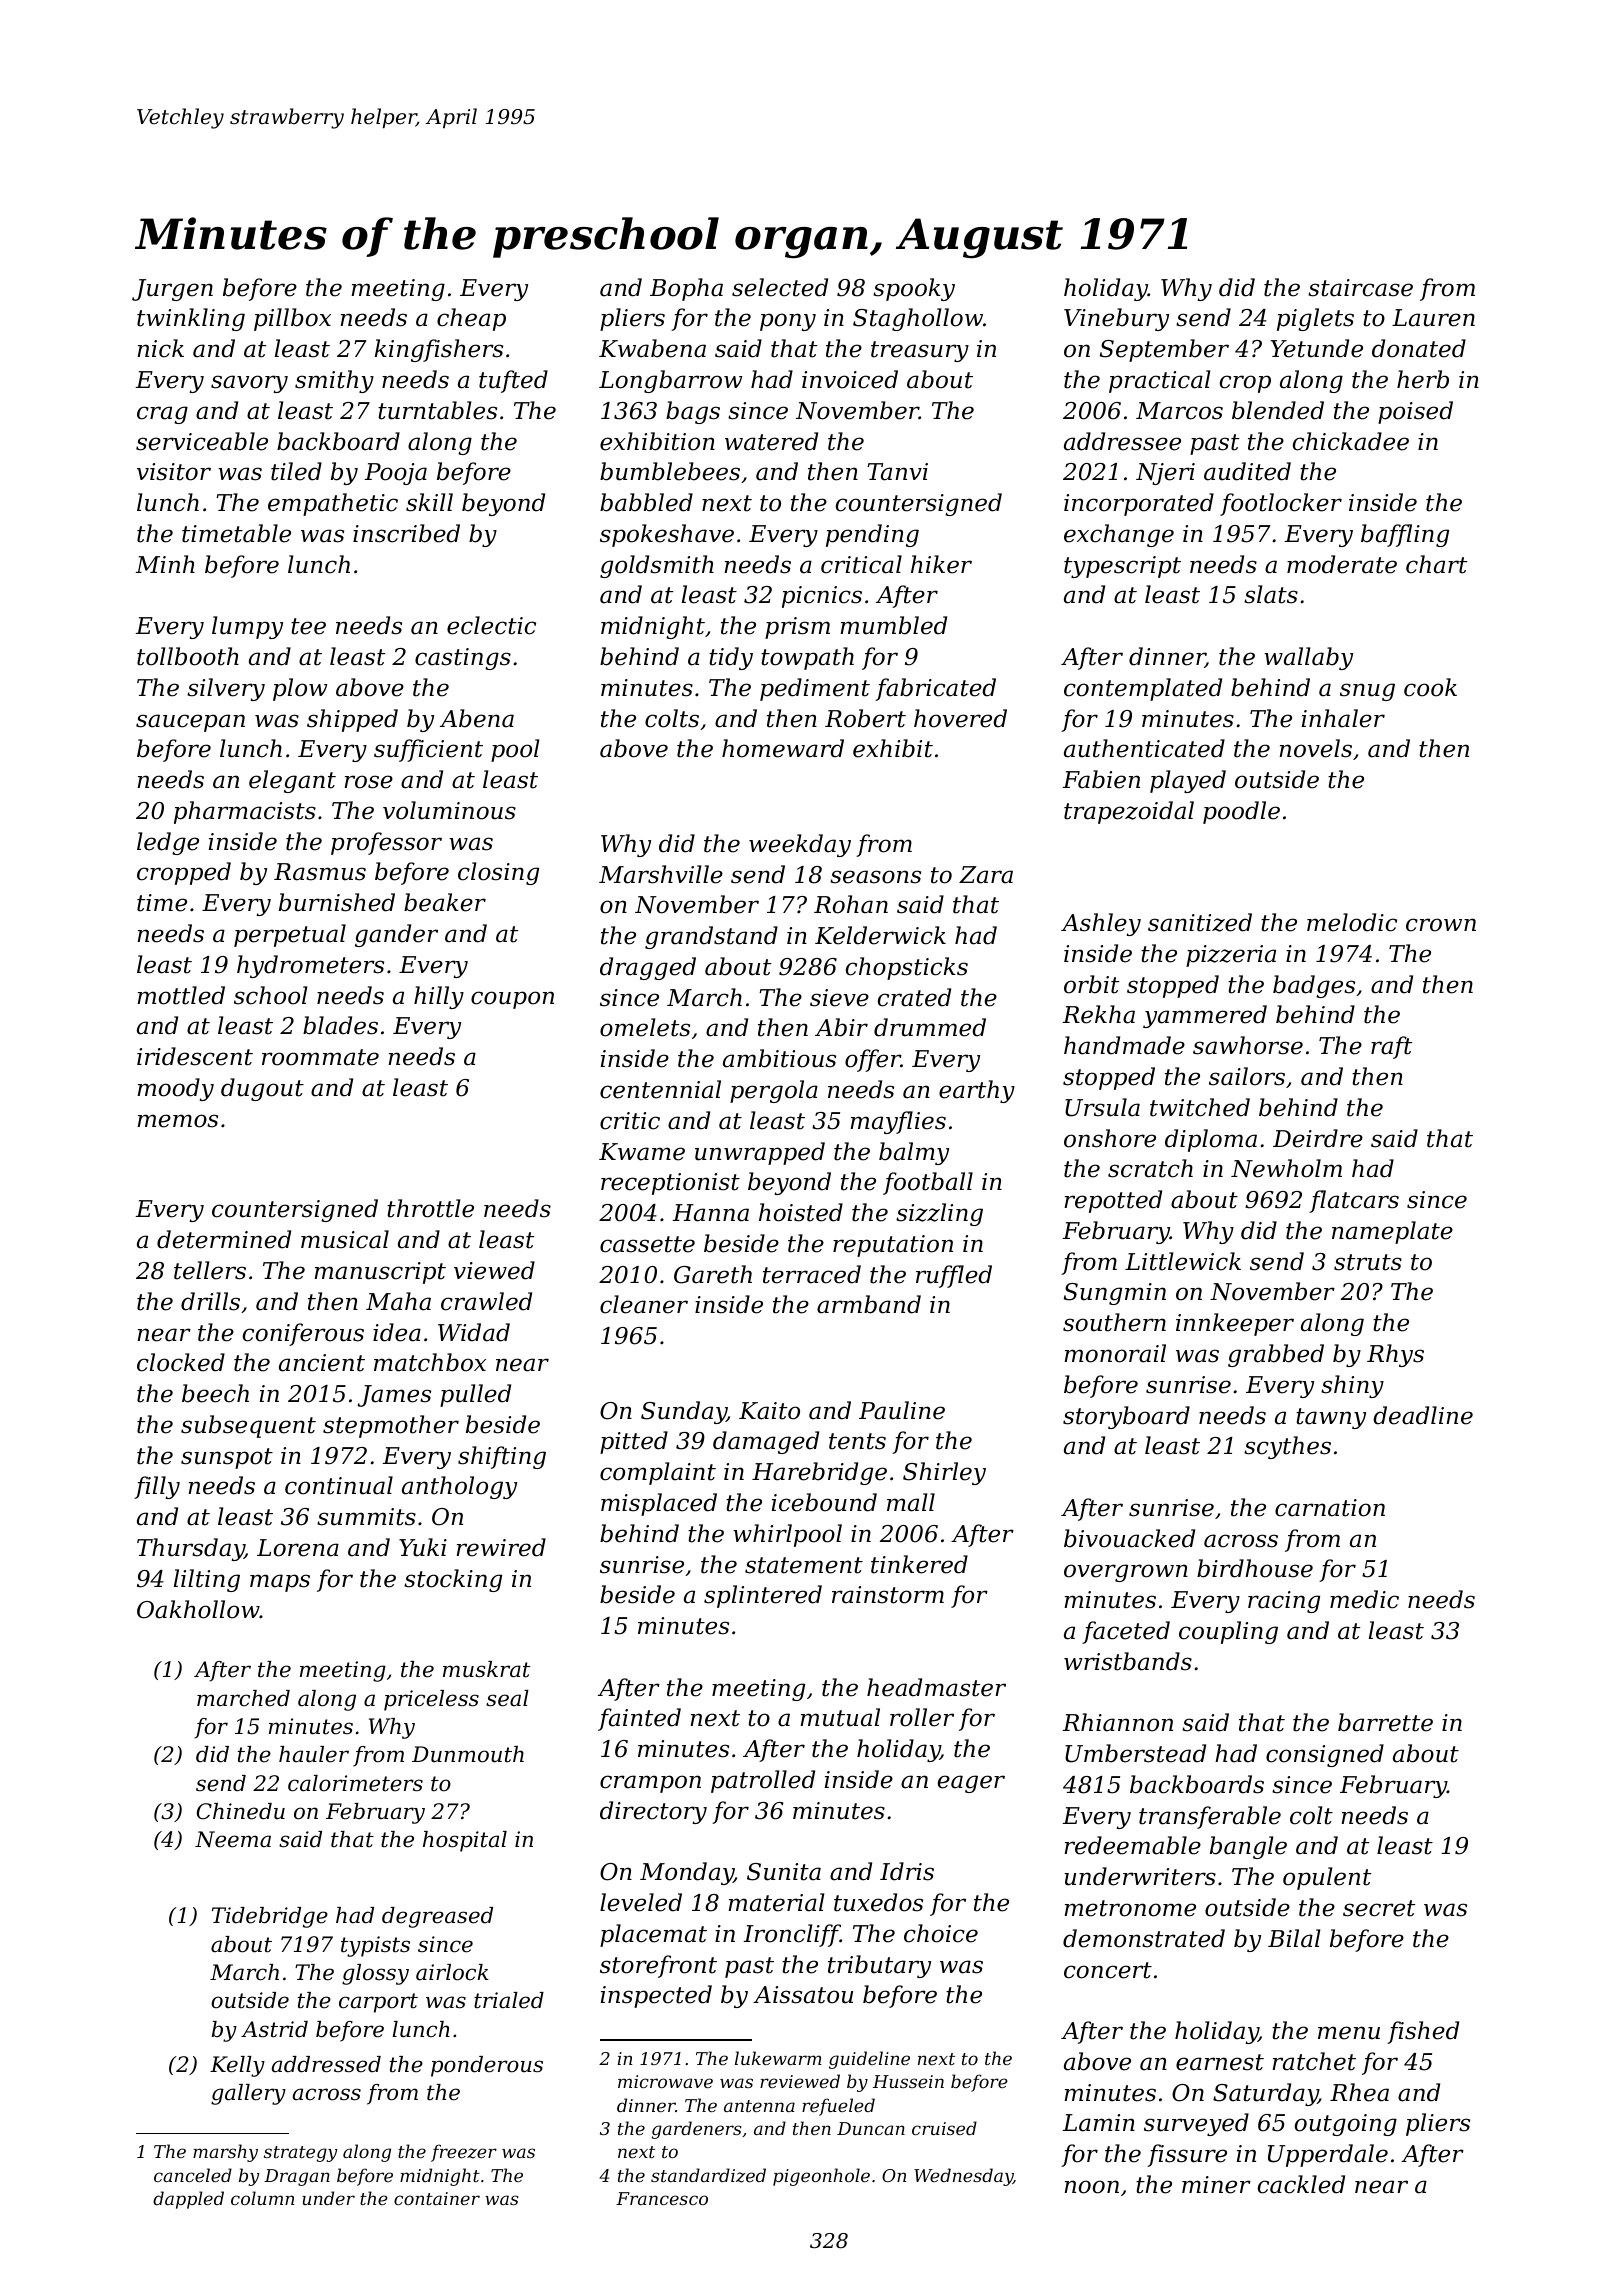  Describe the element at coordinates (437, 2198) in the image. I see `container` at that location.
